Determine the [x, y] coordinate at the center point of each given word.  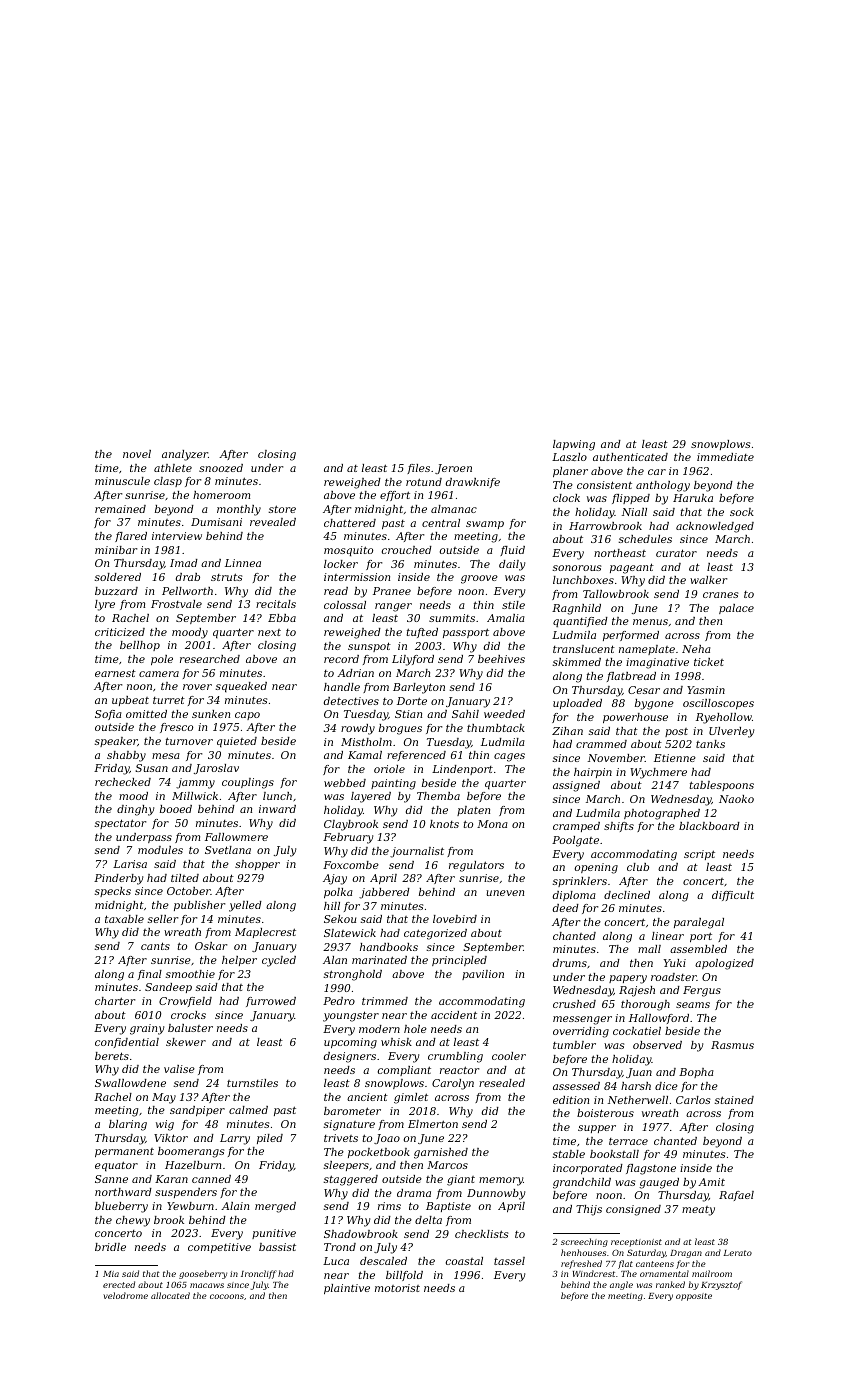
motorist [397, 1288]
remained [120, 509]
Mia [111, 1274]
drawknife [473, 483]
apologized [724, 964]
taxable [124, 919]
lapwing [574, 445]
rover [197, 687]
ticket [709, 662]
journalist [417, 852]
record [341, 659]
